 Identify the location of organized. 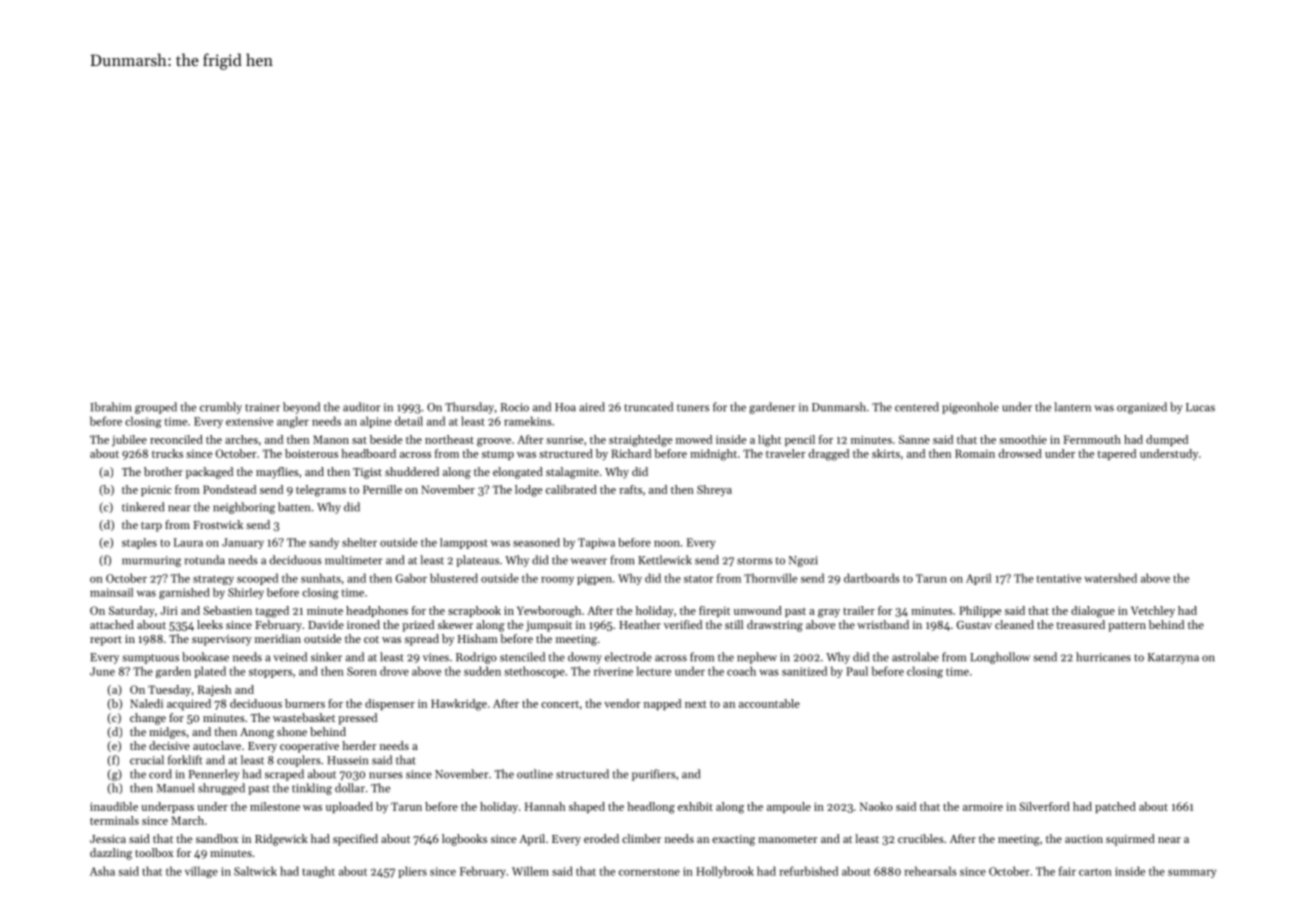
(1142, 408).
